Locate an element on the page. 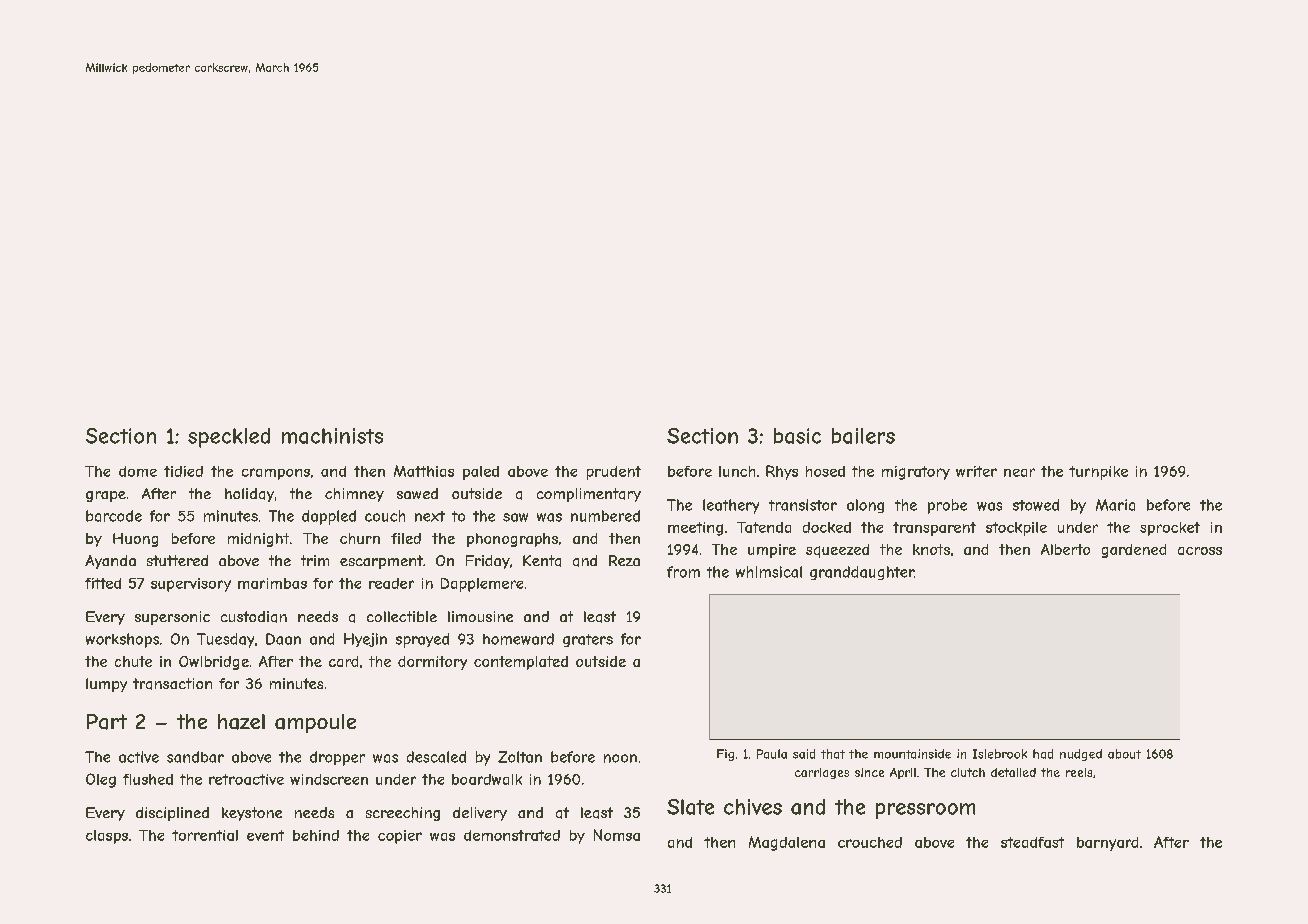  gardened is located at coordinates (1134, 551).
